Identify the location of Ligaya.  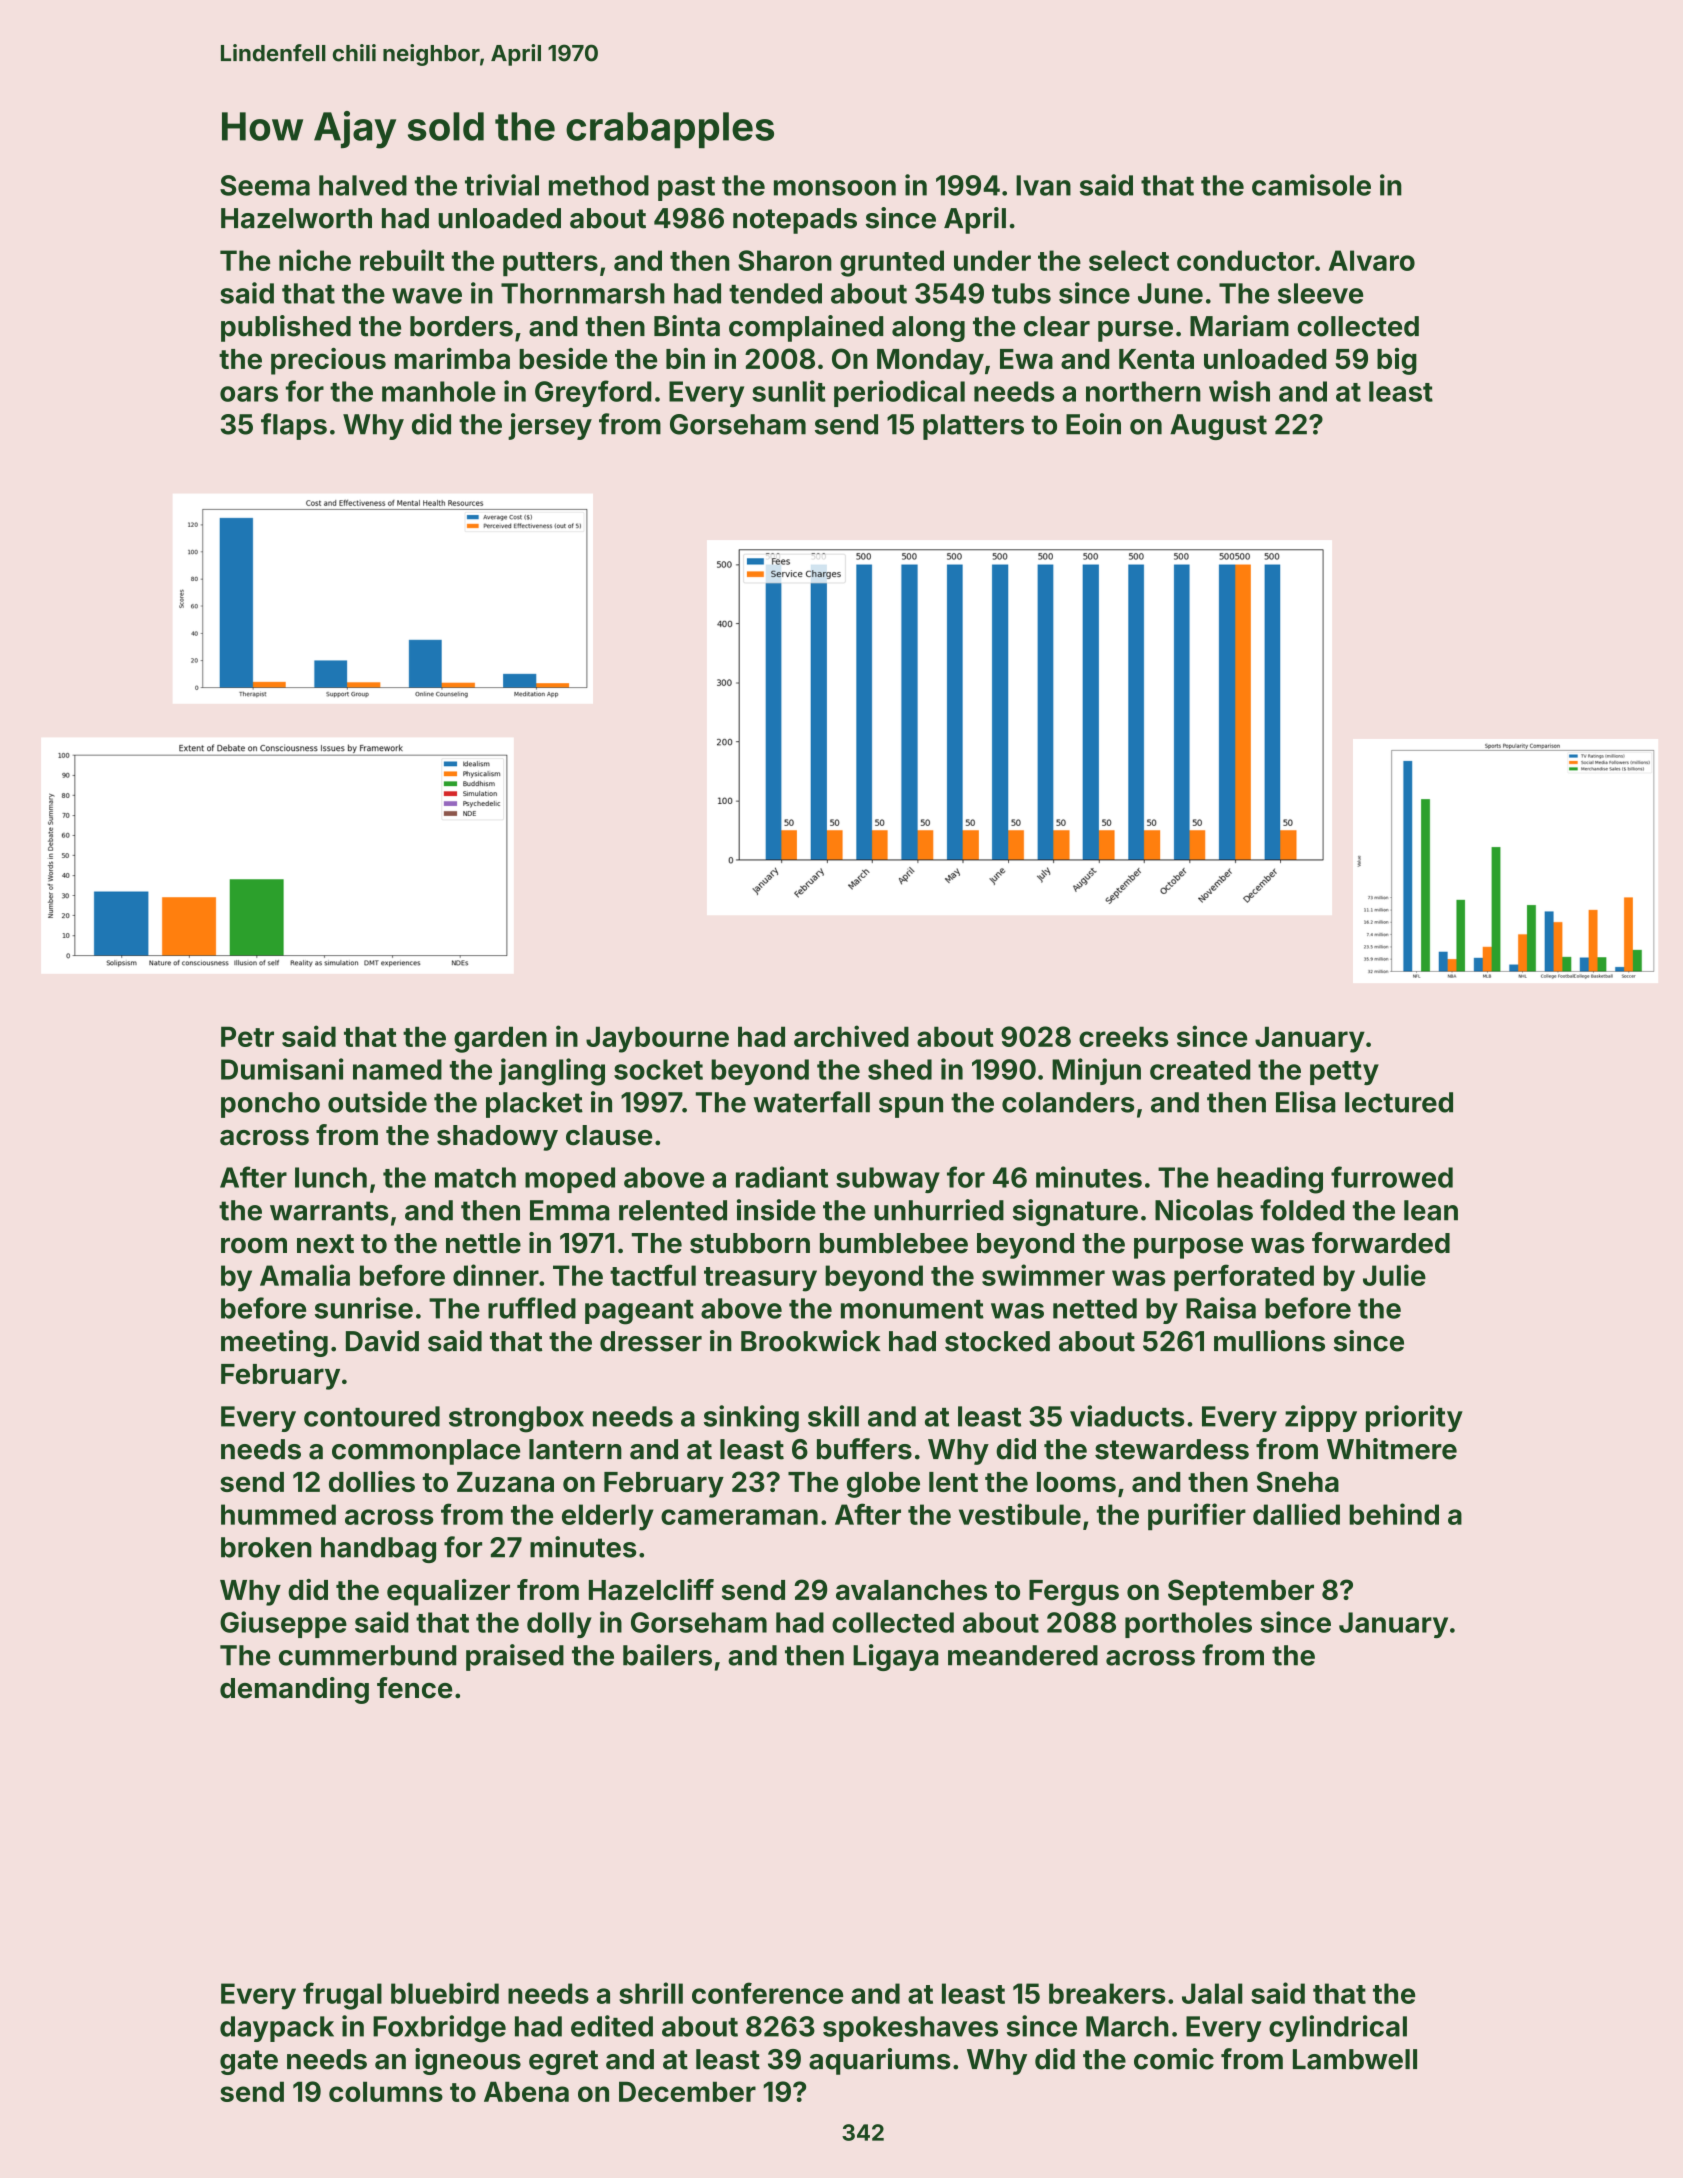
(895, 1657).
